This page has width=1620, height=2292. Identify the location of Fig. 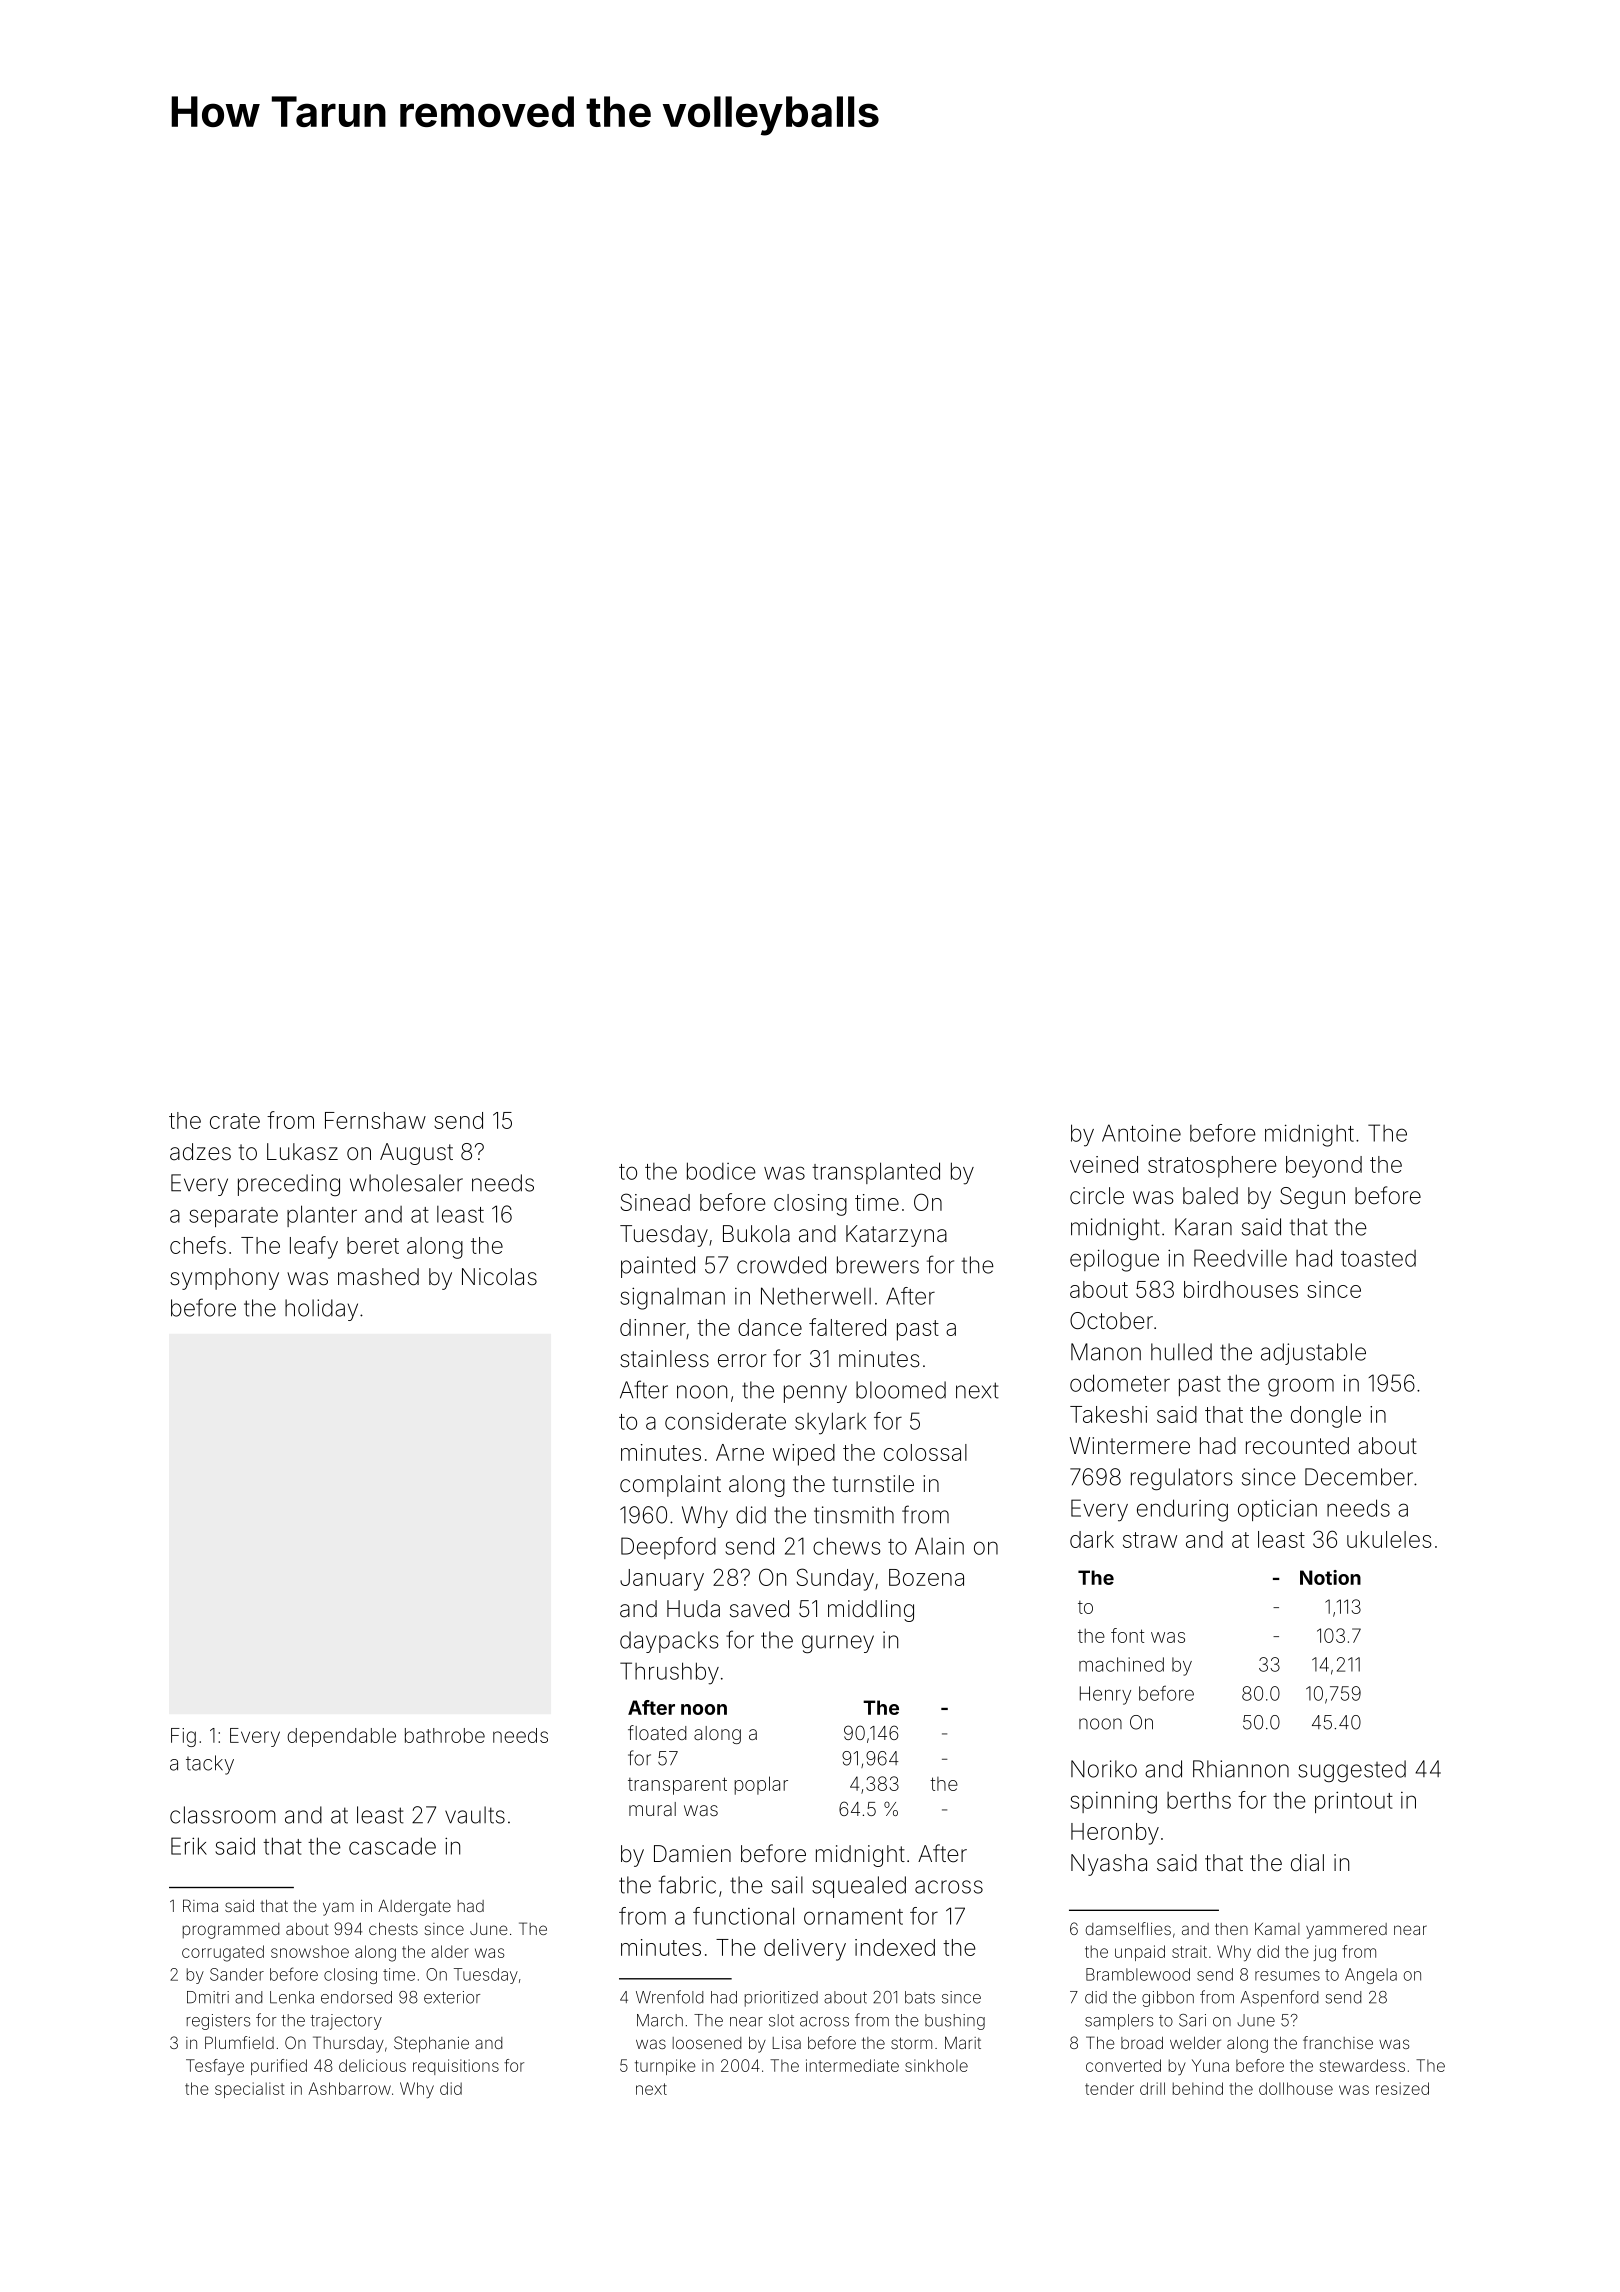
(183, 1737).
